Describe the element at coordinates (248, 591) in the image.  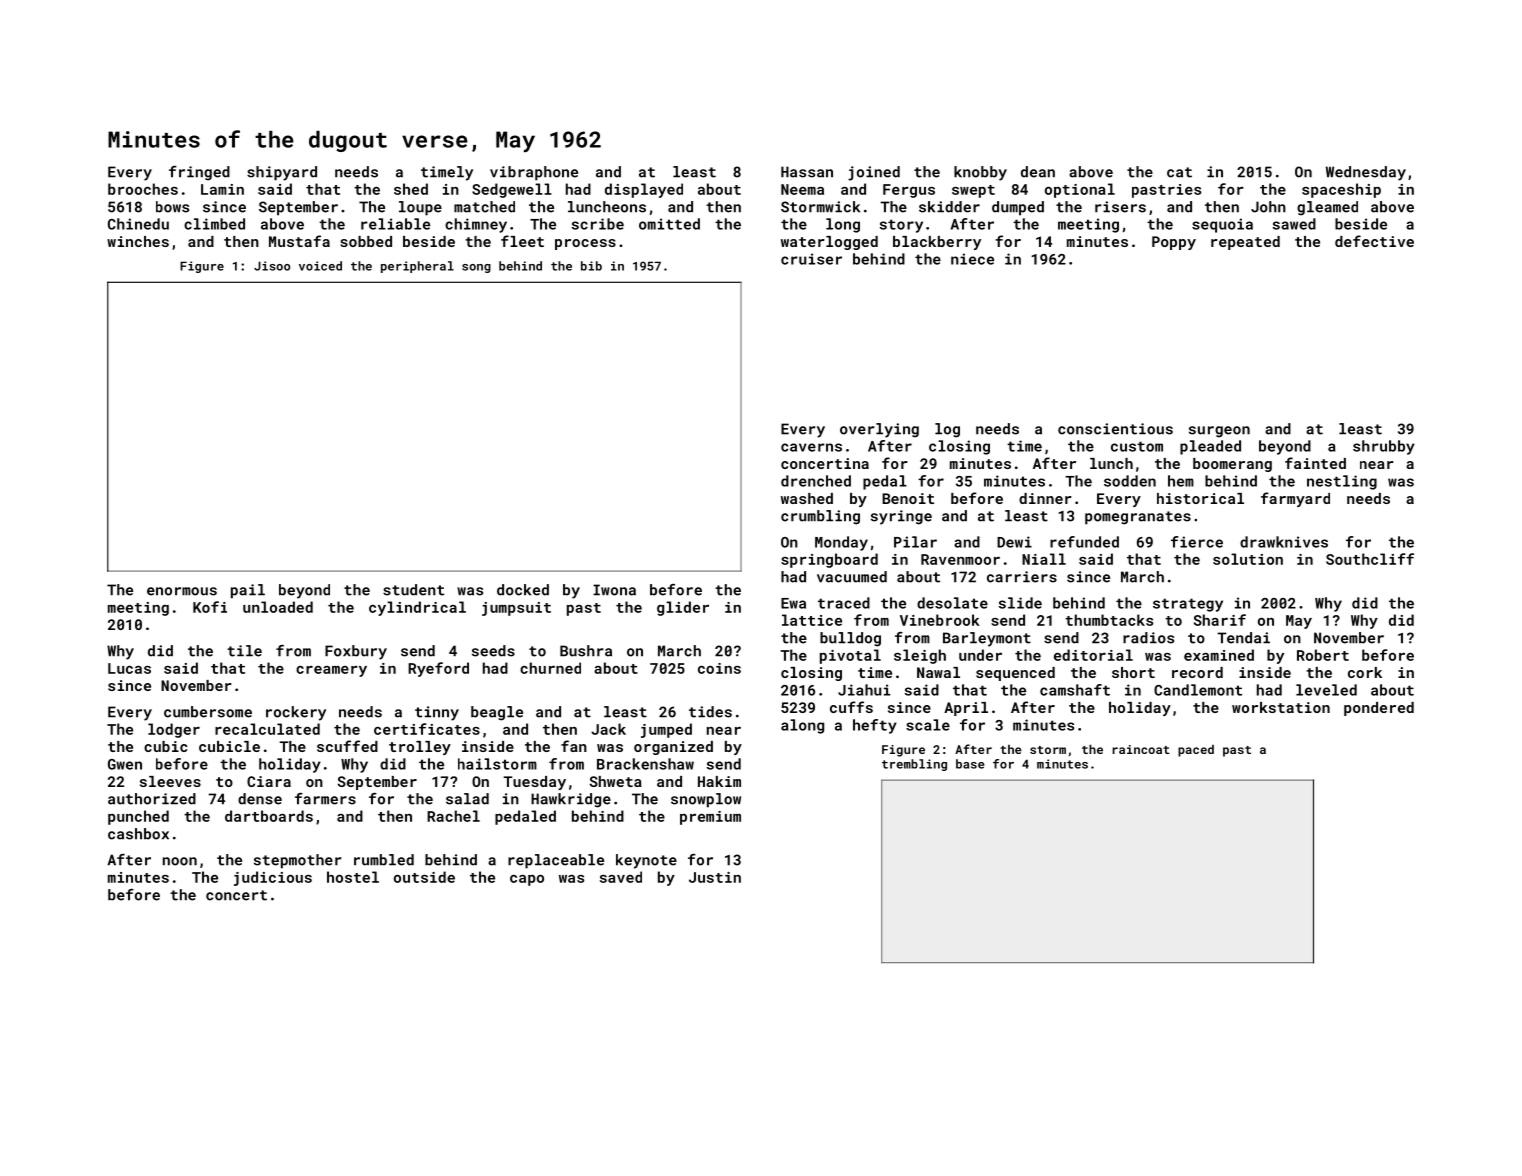
I see `pail` at that location.
